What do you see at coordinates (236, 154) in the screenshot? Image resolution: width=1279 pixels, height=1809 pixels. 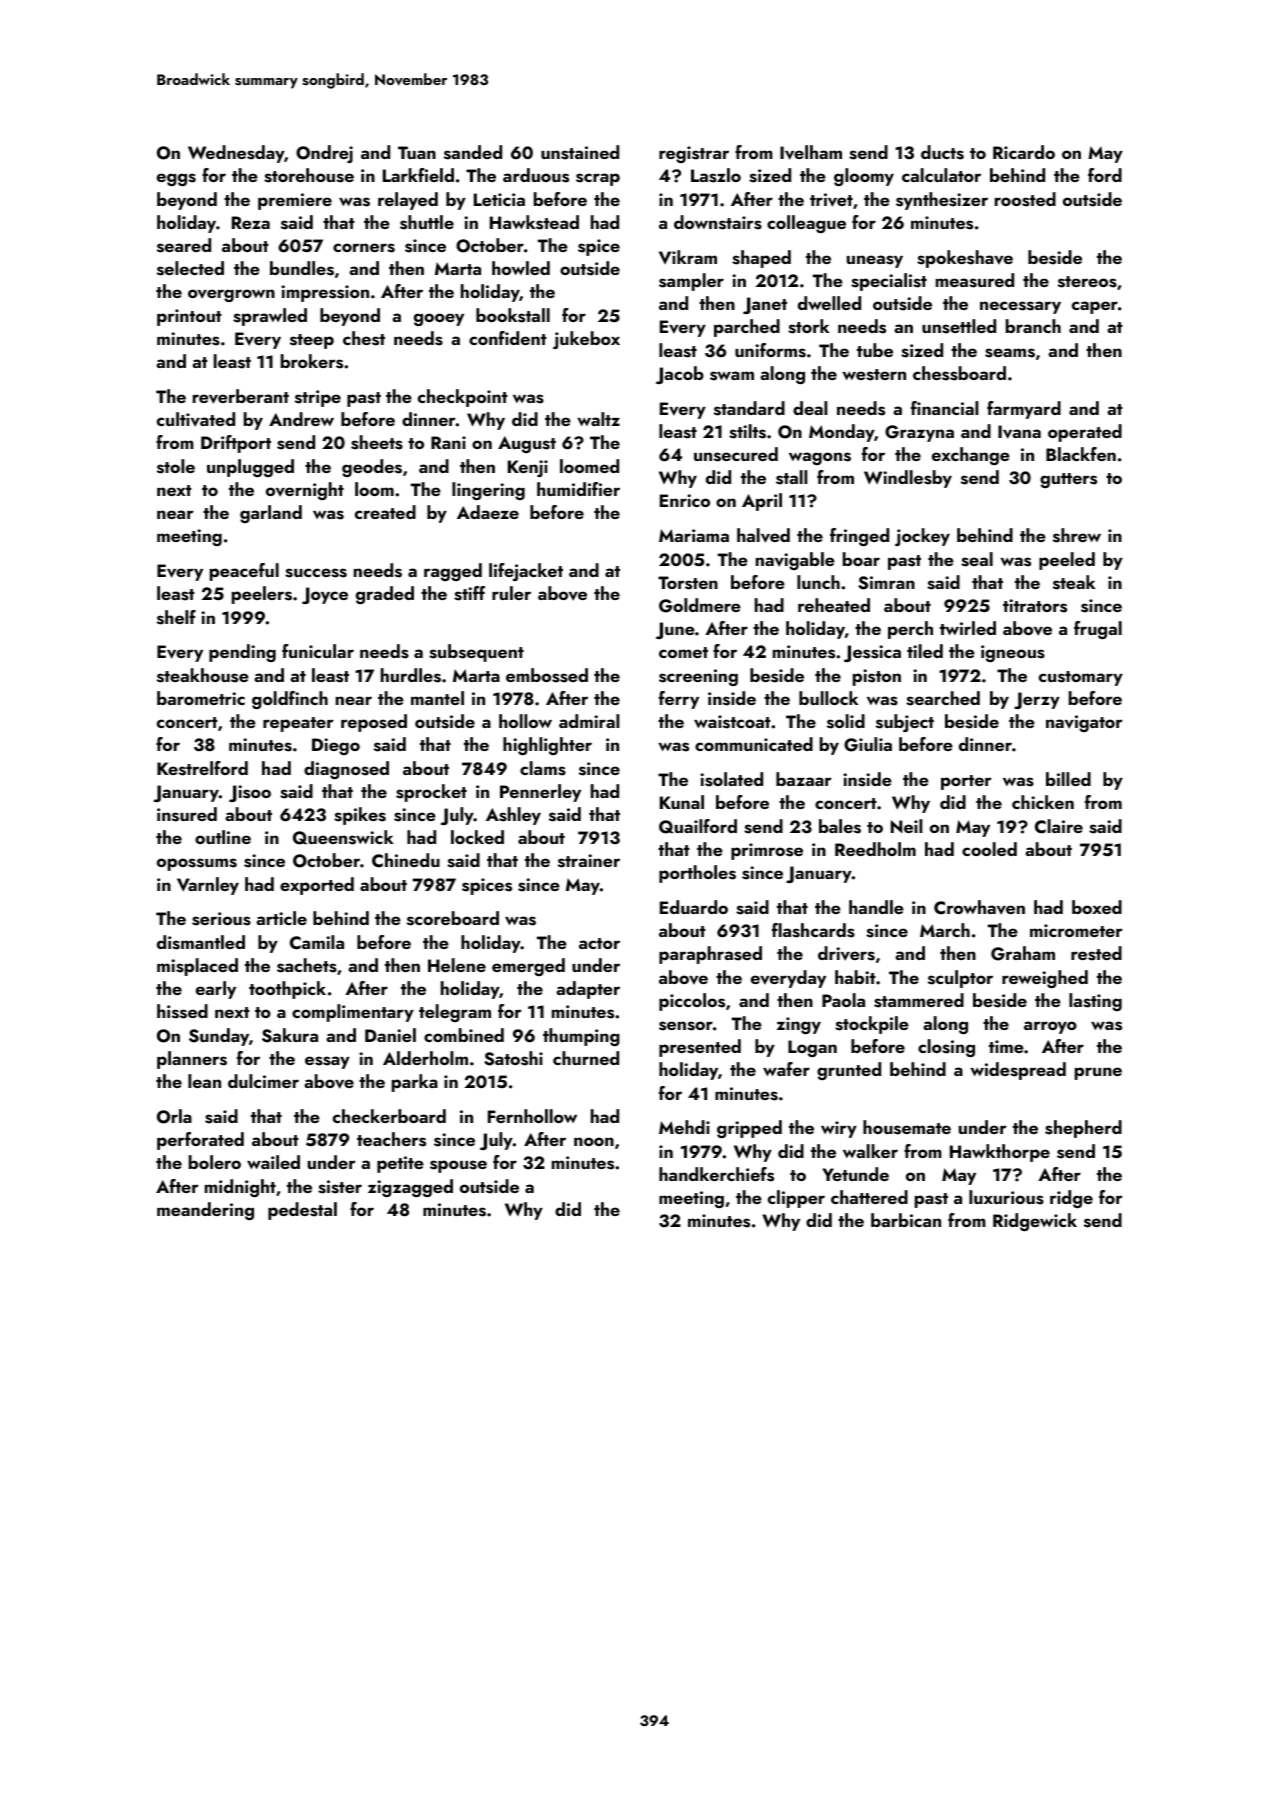 I see `Wednesday` at bounding box center [236, 154].
